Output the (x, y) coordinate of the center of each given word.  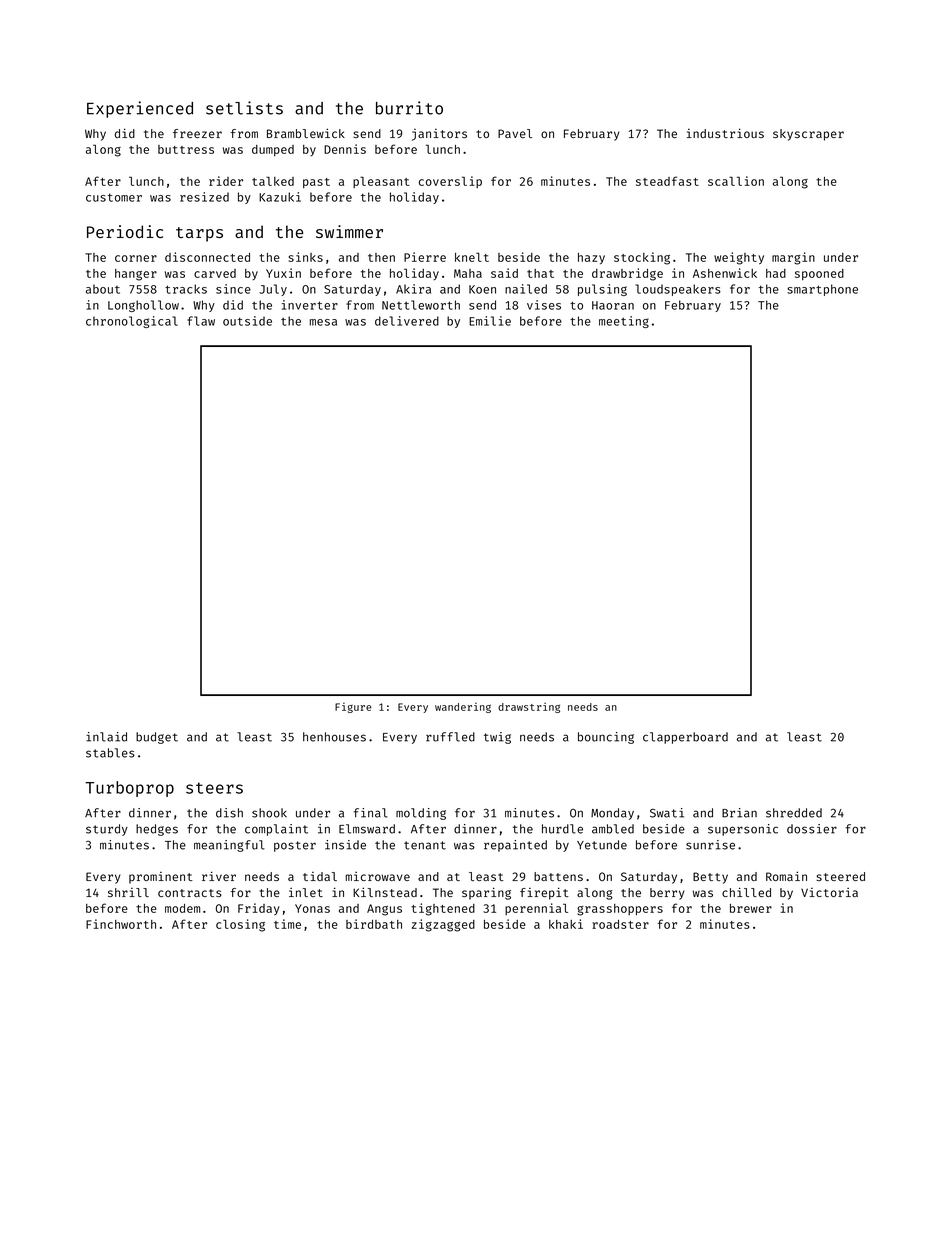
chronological (132, 322)
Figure (353, 707)
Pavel (515, 133)
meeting (624, 322)
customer (114, 197)
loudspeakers (678, 290)
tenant (425, 845)
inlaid (106, 737)
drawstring (529, 707)
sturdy (107, 830)
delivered (407, 321)
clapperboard (685, 738)
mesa (323, 322)
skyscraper (808, 135)
